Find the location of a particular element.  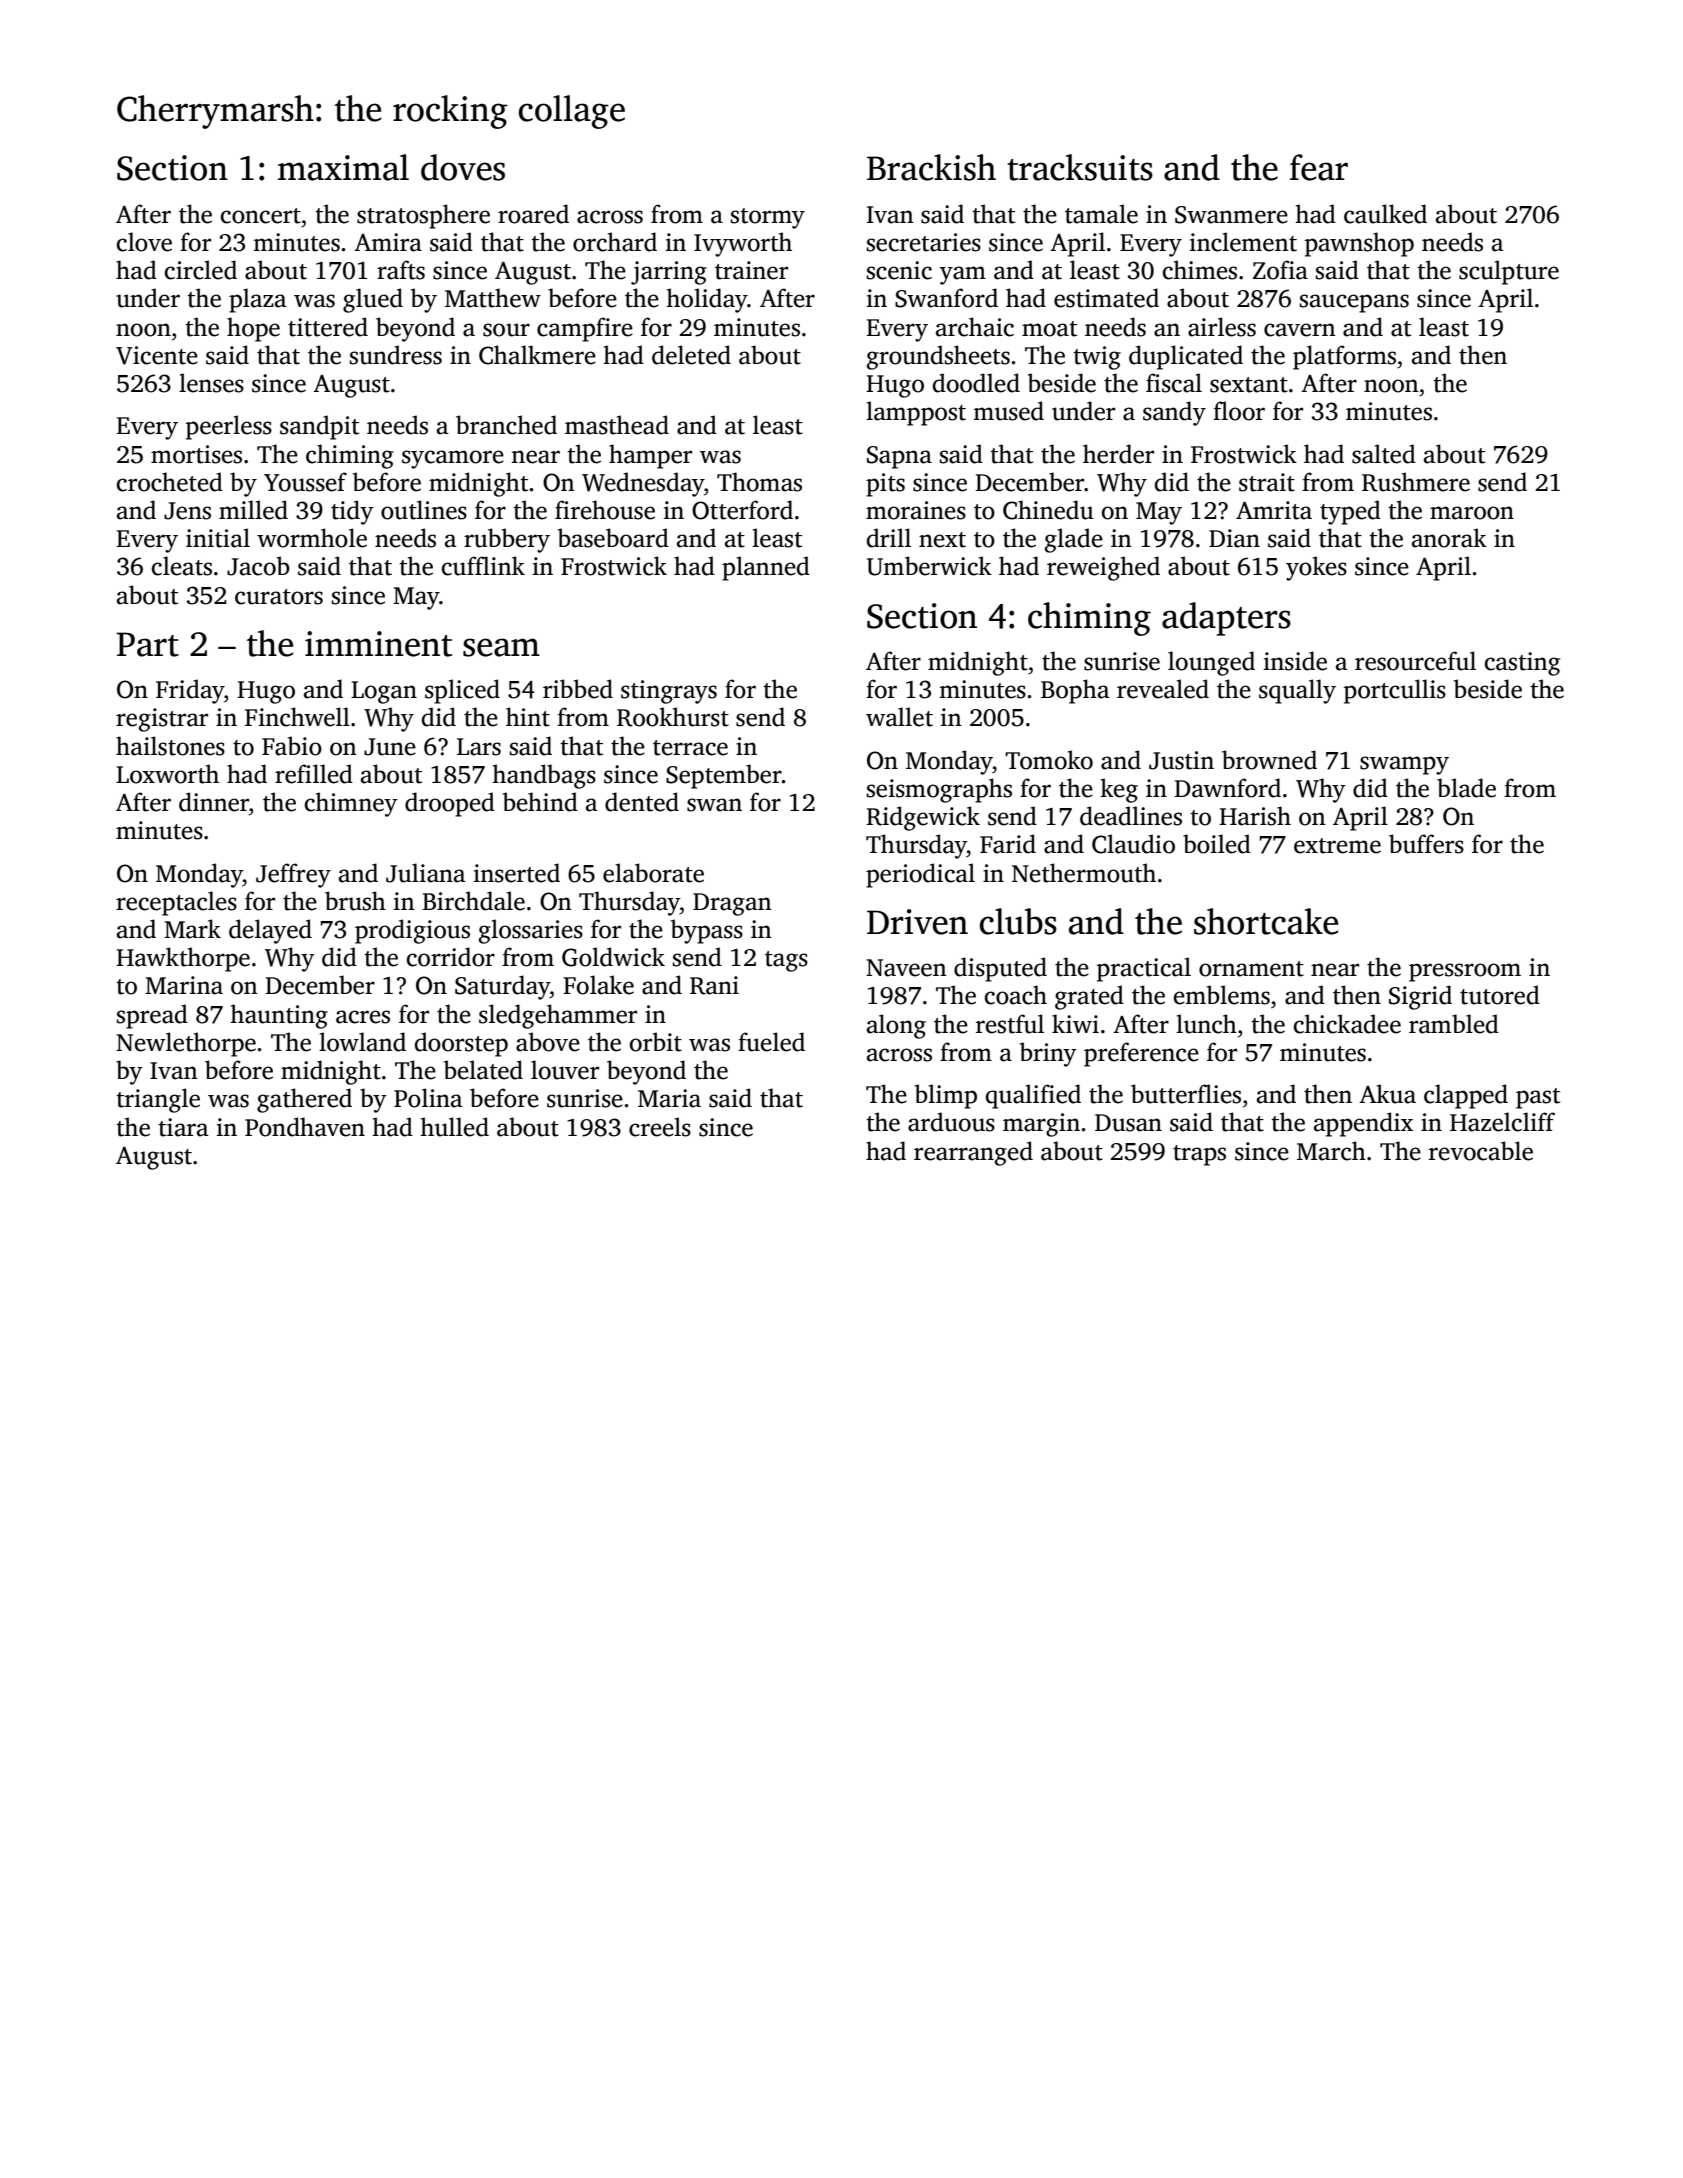

Jeffrey is located at coordinates (293, 875).
